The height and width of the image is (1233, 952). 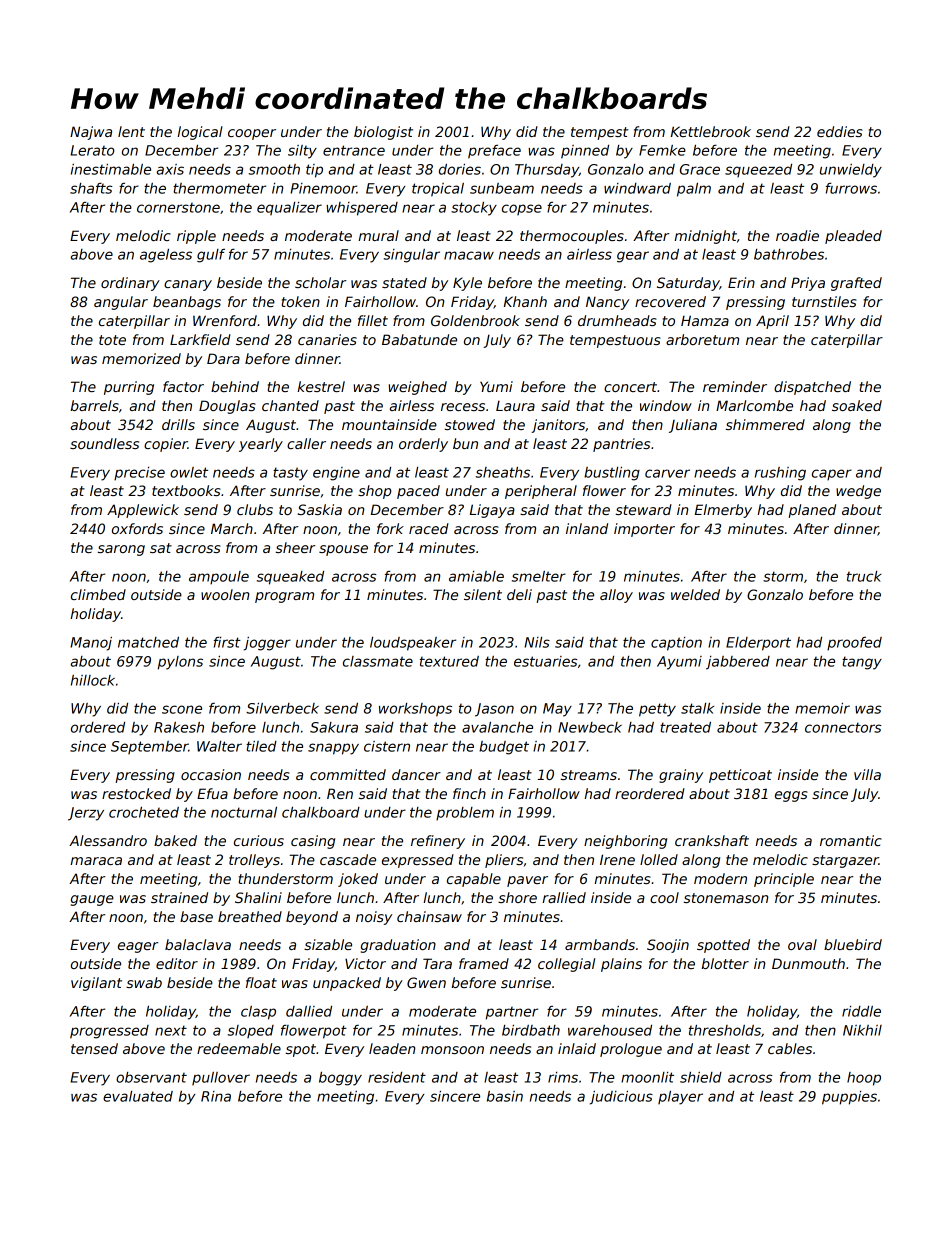 What do you see at coordinates (858, 492) in the image?
I see `wedge` at bounding box center [858, 492].
